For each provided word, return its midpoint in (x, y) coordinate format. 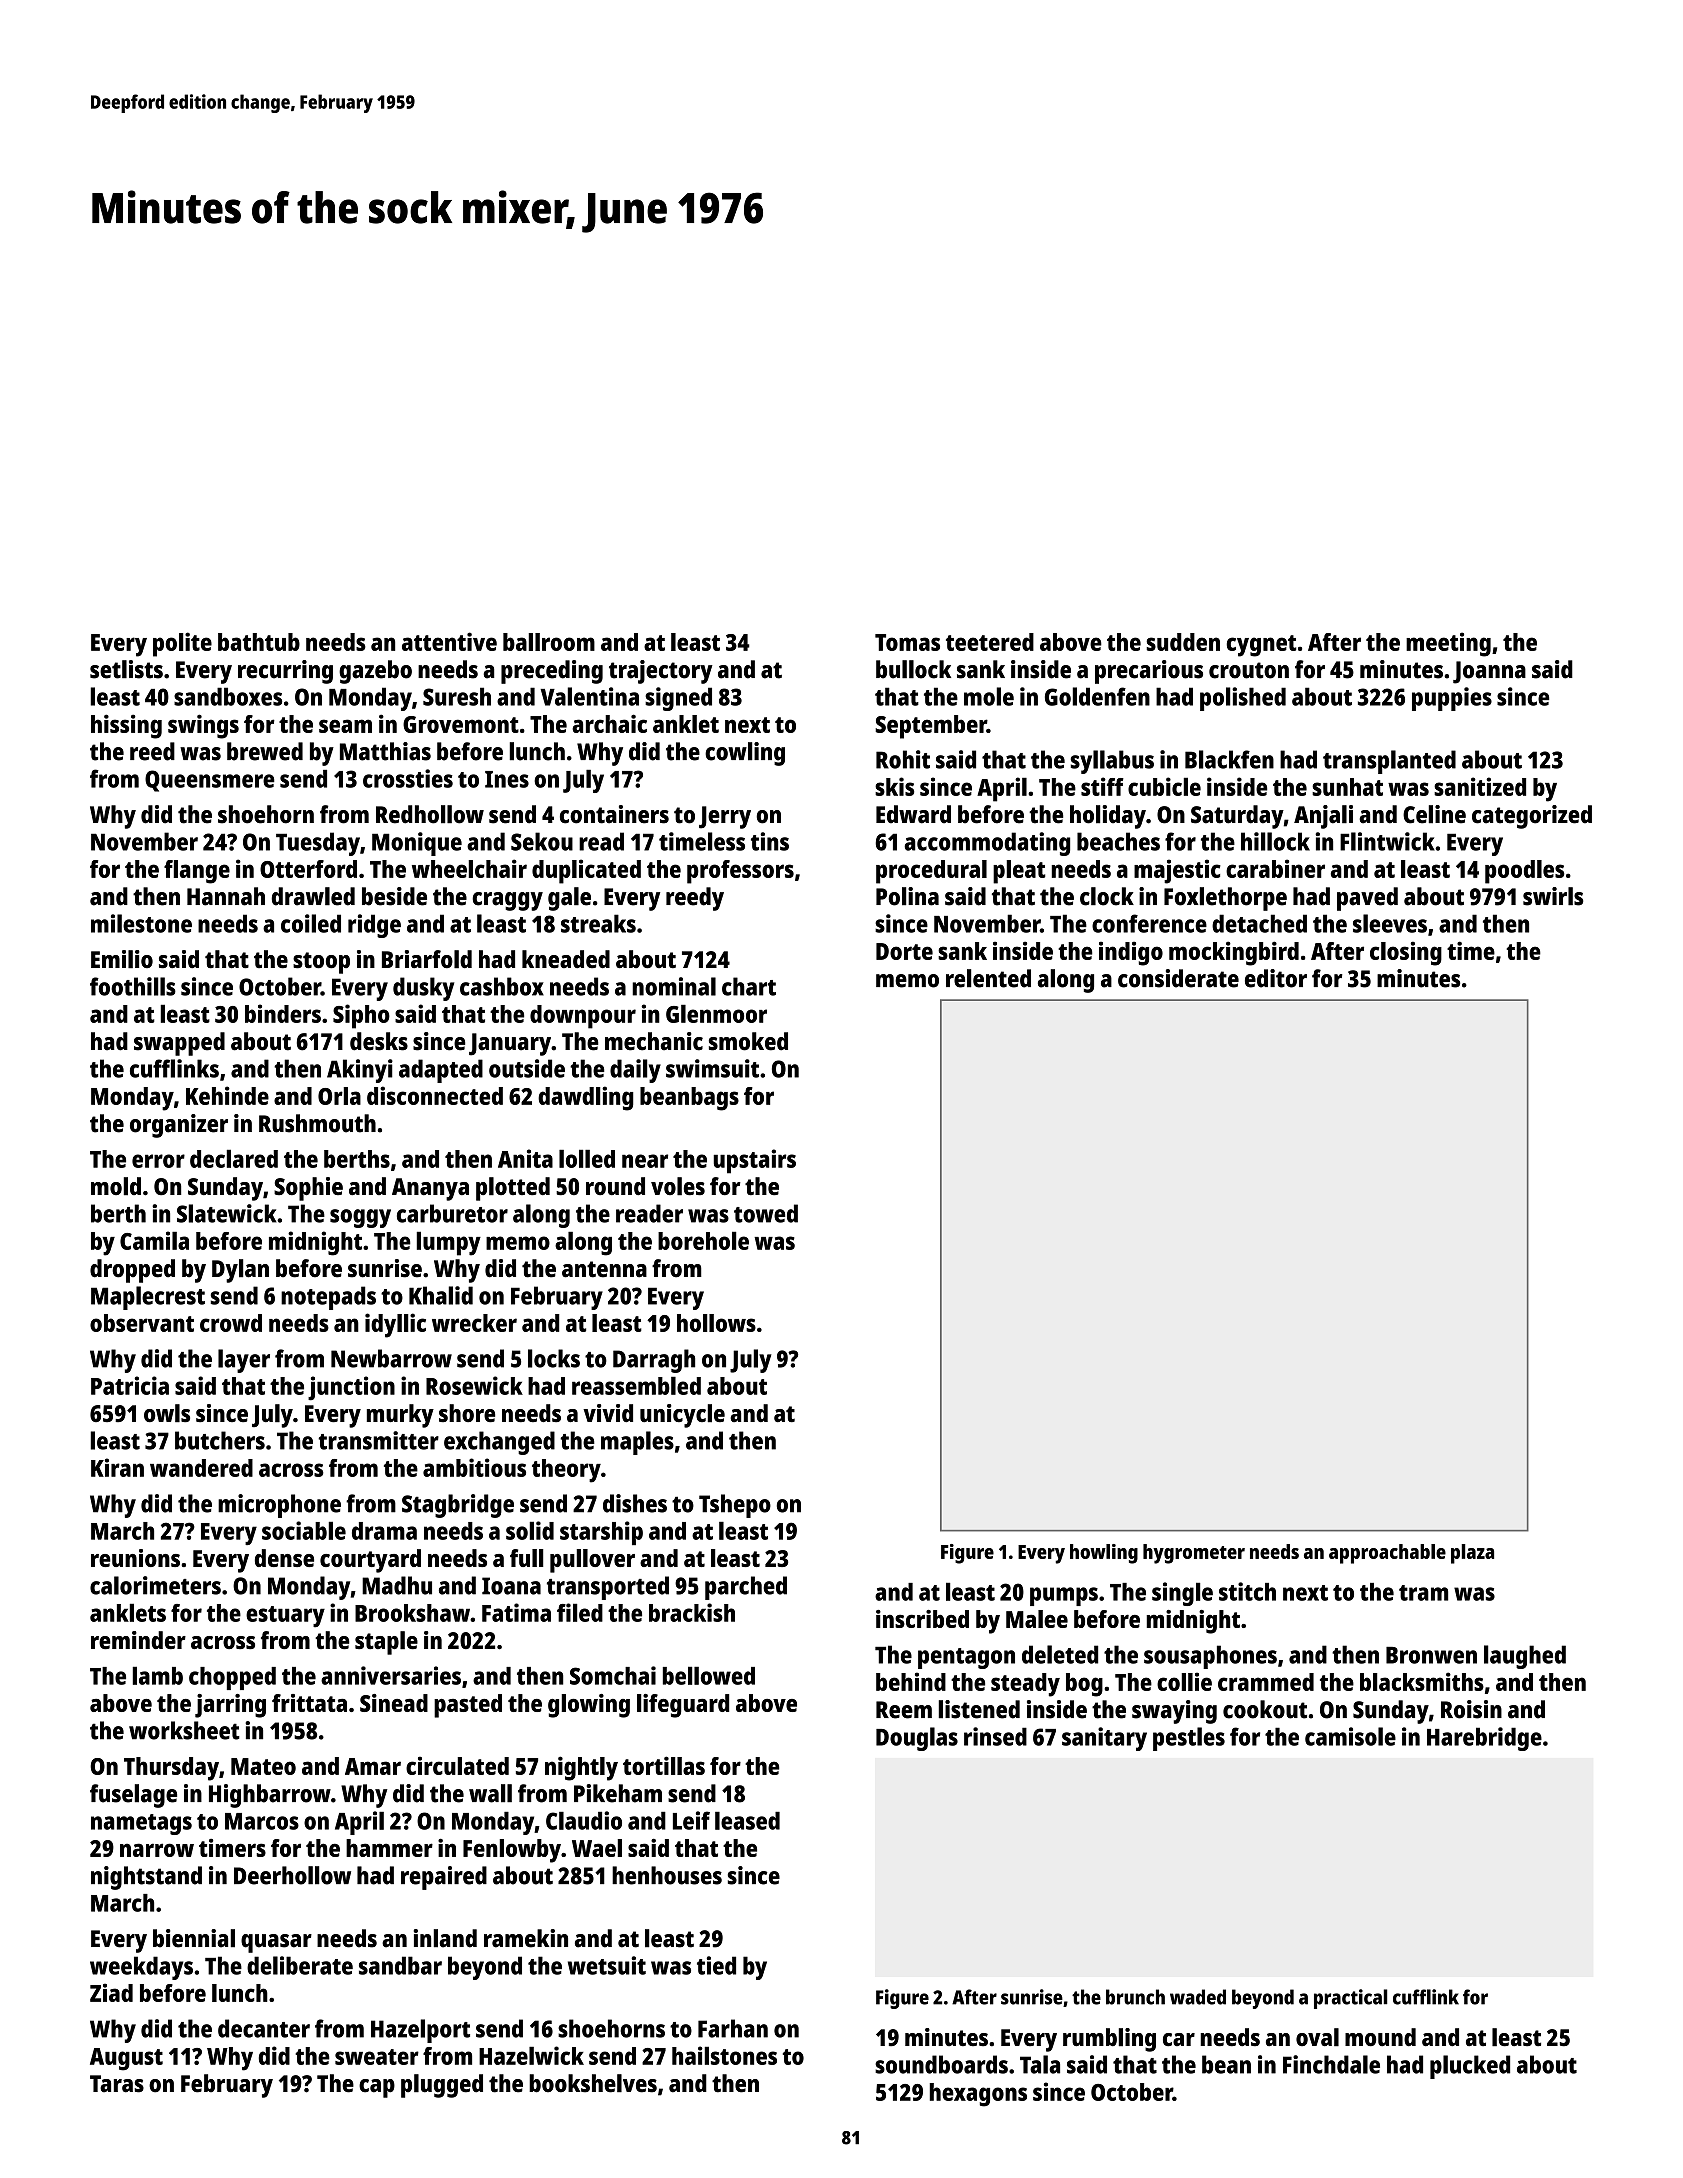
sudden (1183, 642)
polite (182, 644)
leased (747, 1820)
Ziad (111, 1992)
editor (1276, 978)
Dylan (240, 1271)
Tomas (907, 642)
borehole (703, 1240)
